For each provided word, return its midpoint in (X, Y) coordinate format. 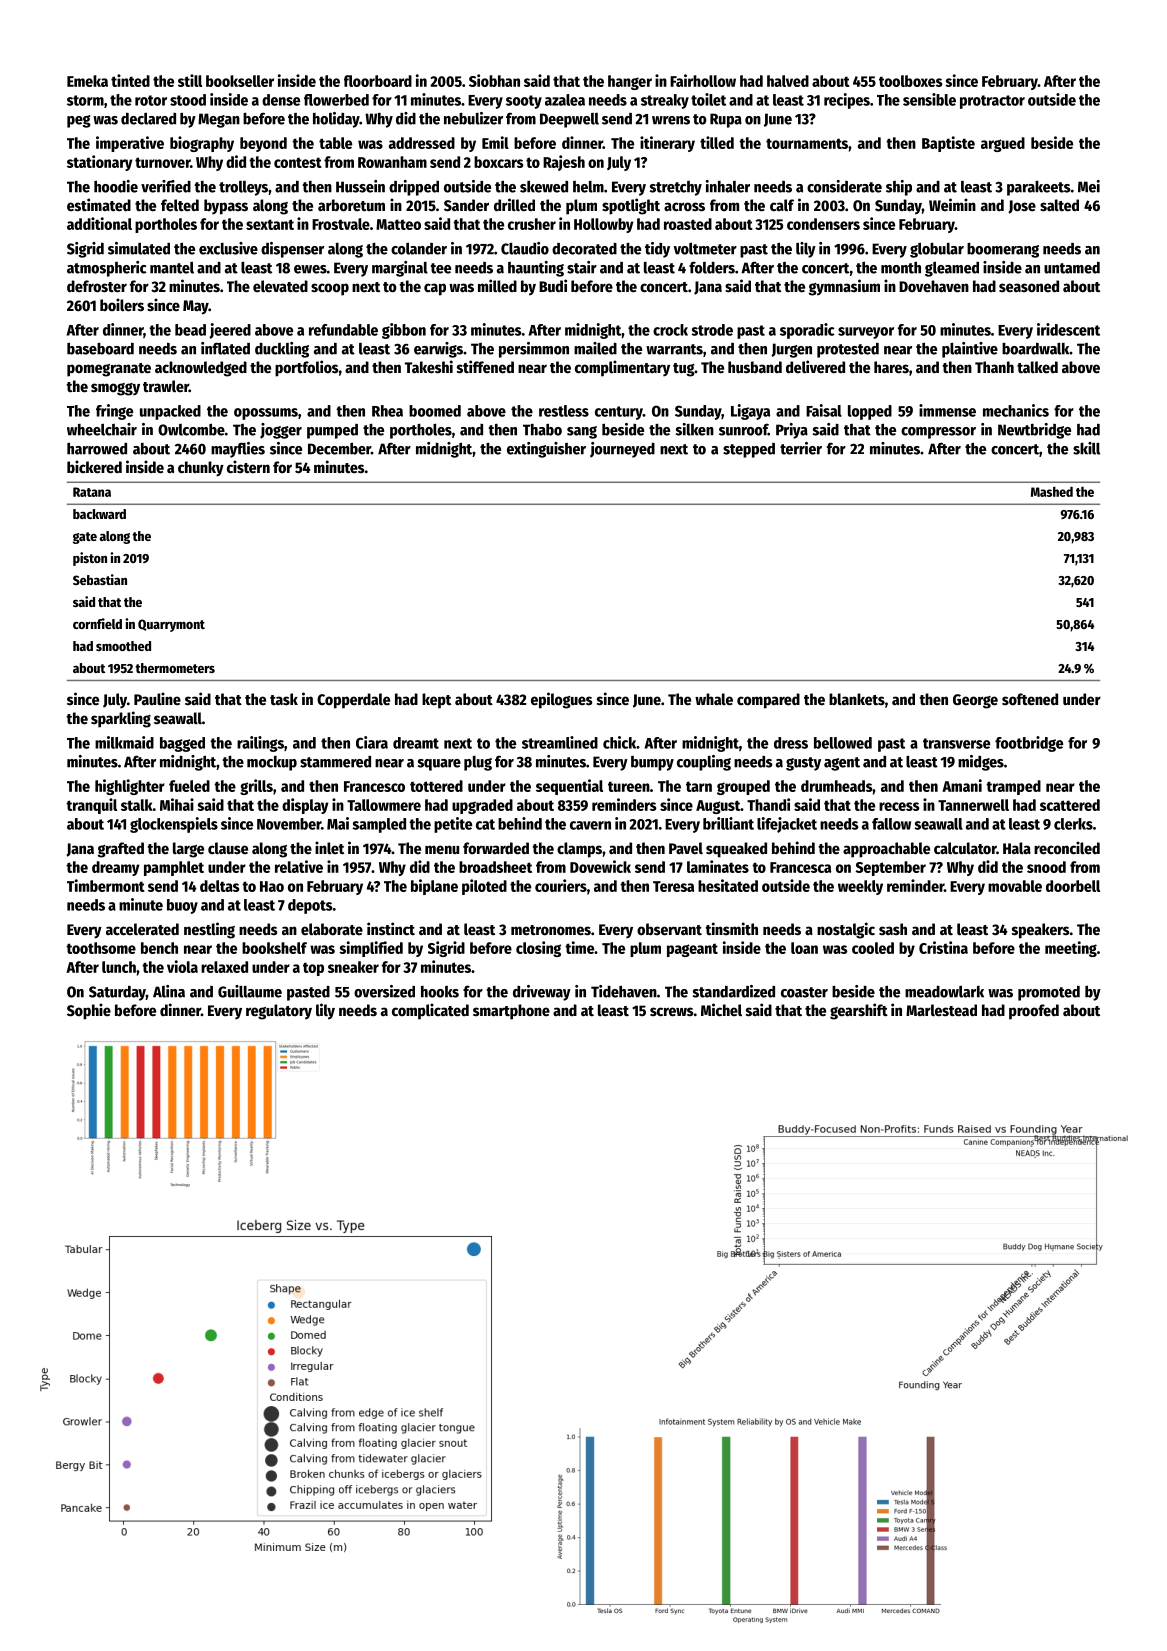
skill (1086, 448)
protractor (992, 102)
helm (588, 187)
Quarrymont (171, 625)
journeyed (622, 450)
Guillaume (250, 991)
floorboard (378, 81)
